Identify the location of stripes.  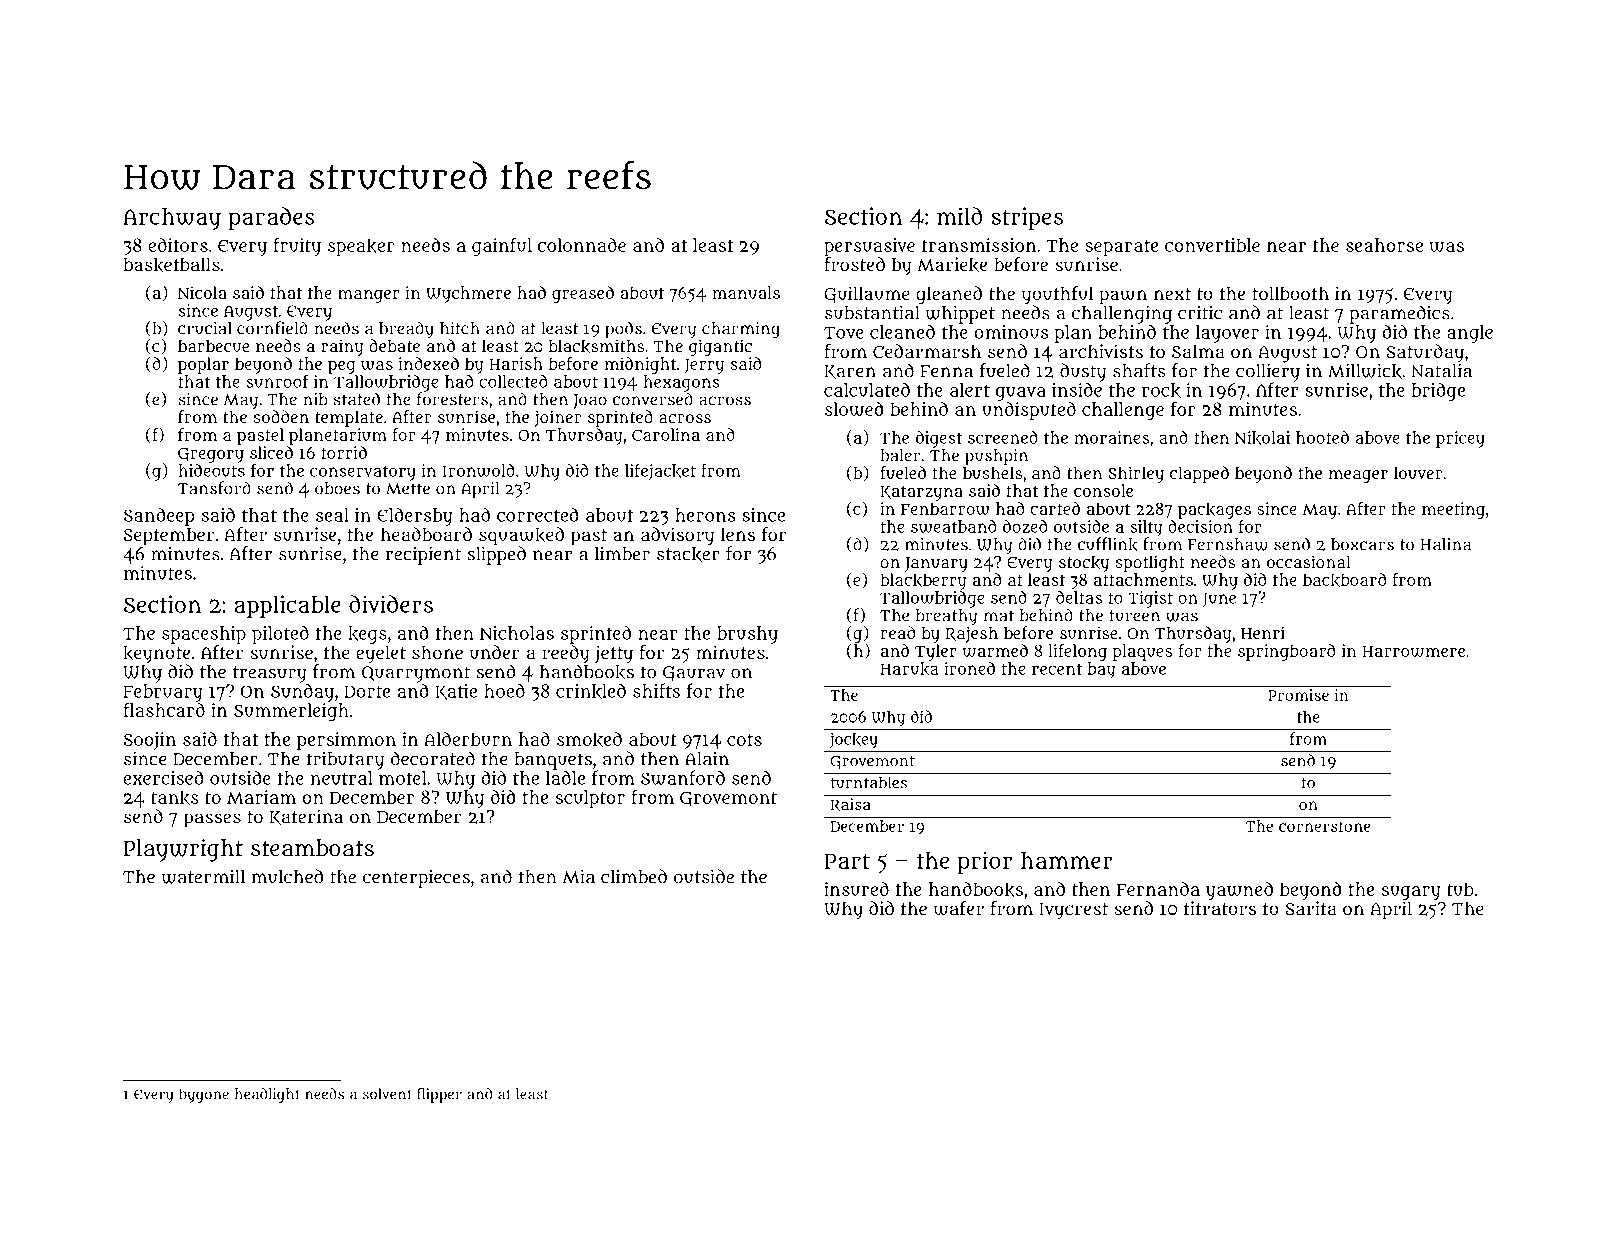
(1027, 218).
